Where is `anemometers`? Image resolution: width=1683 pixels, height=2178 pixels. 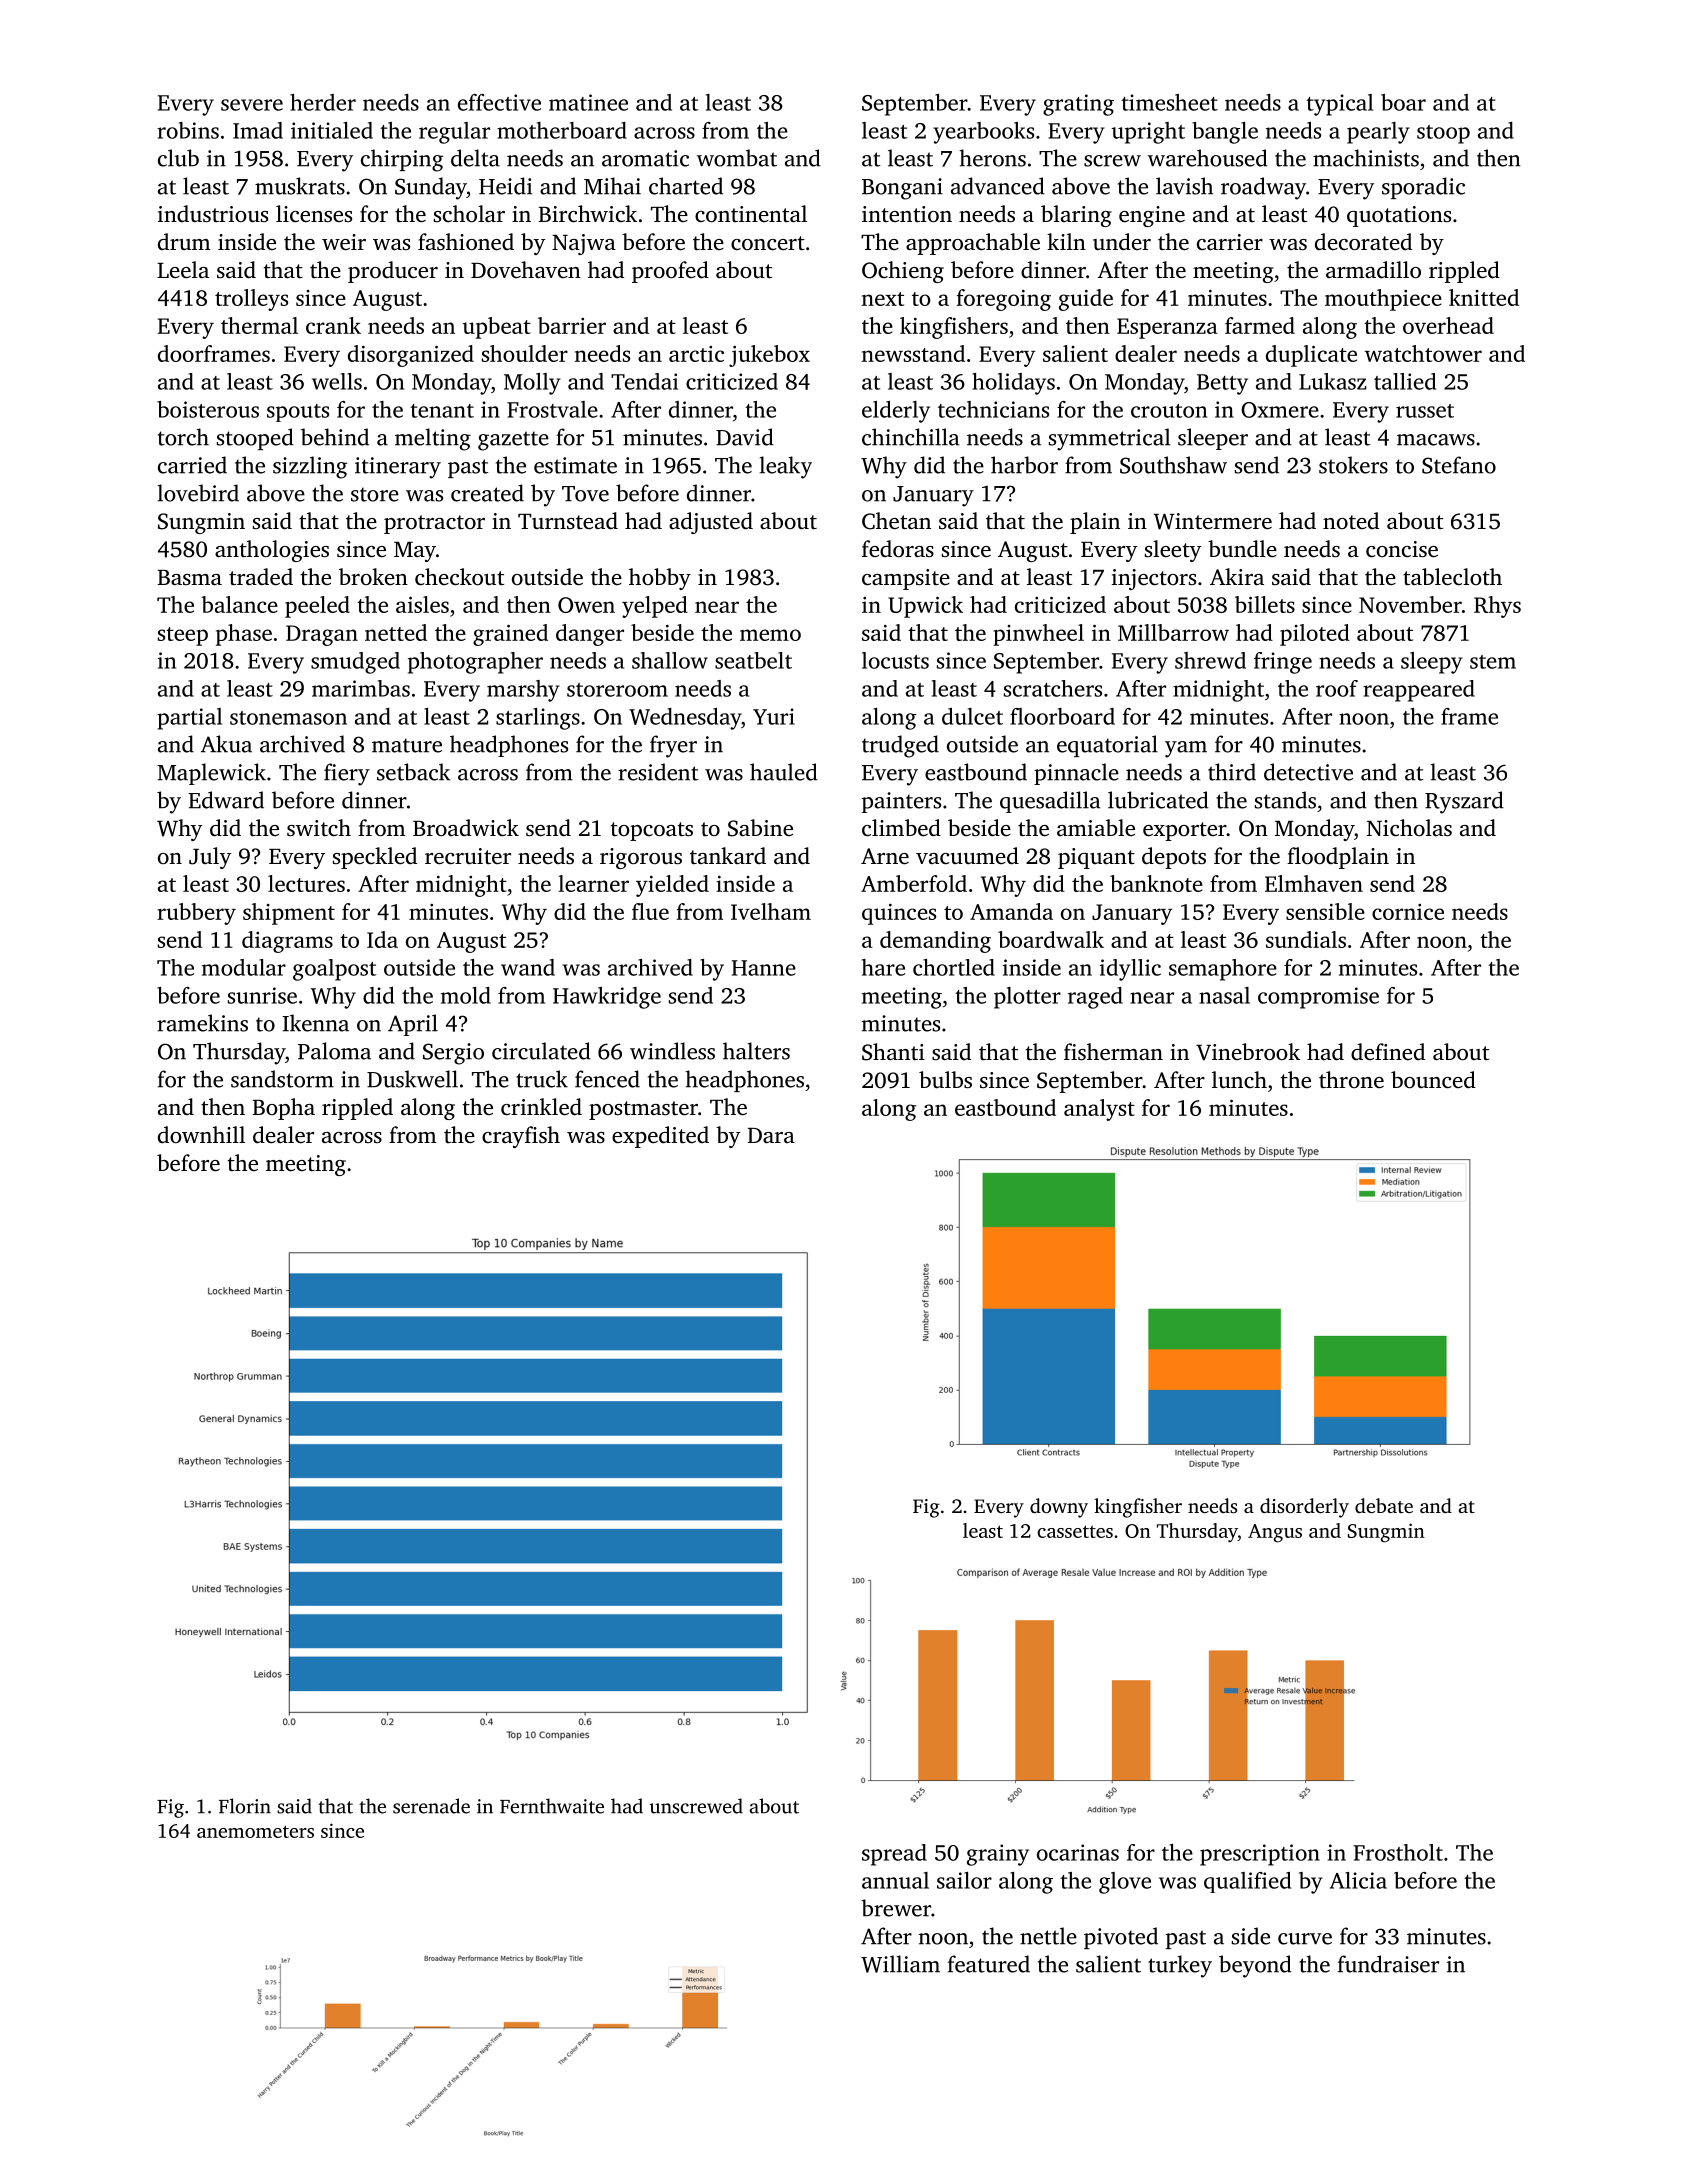
anemometers is located at coordinates (255, 1831).
